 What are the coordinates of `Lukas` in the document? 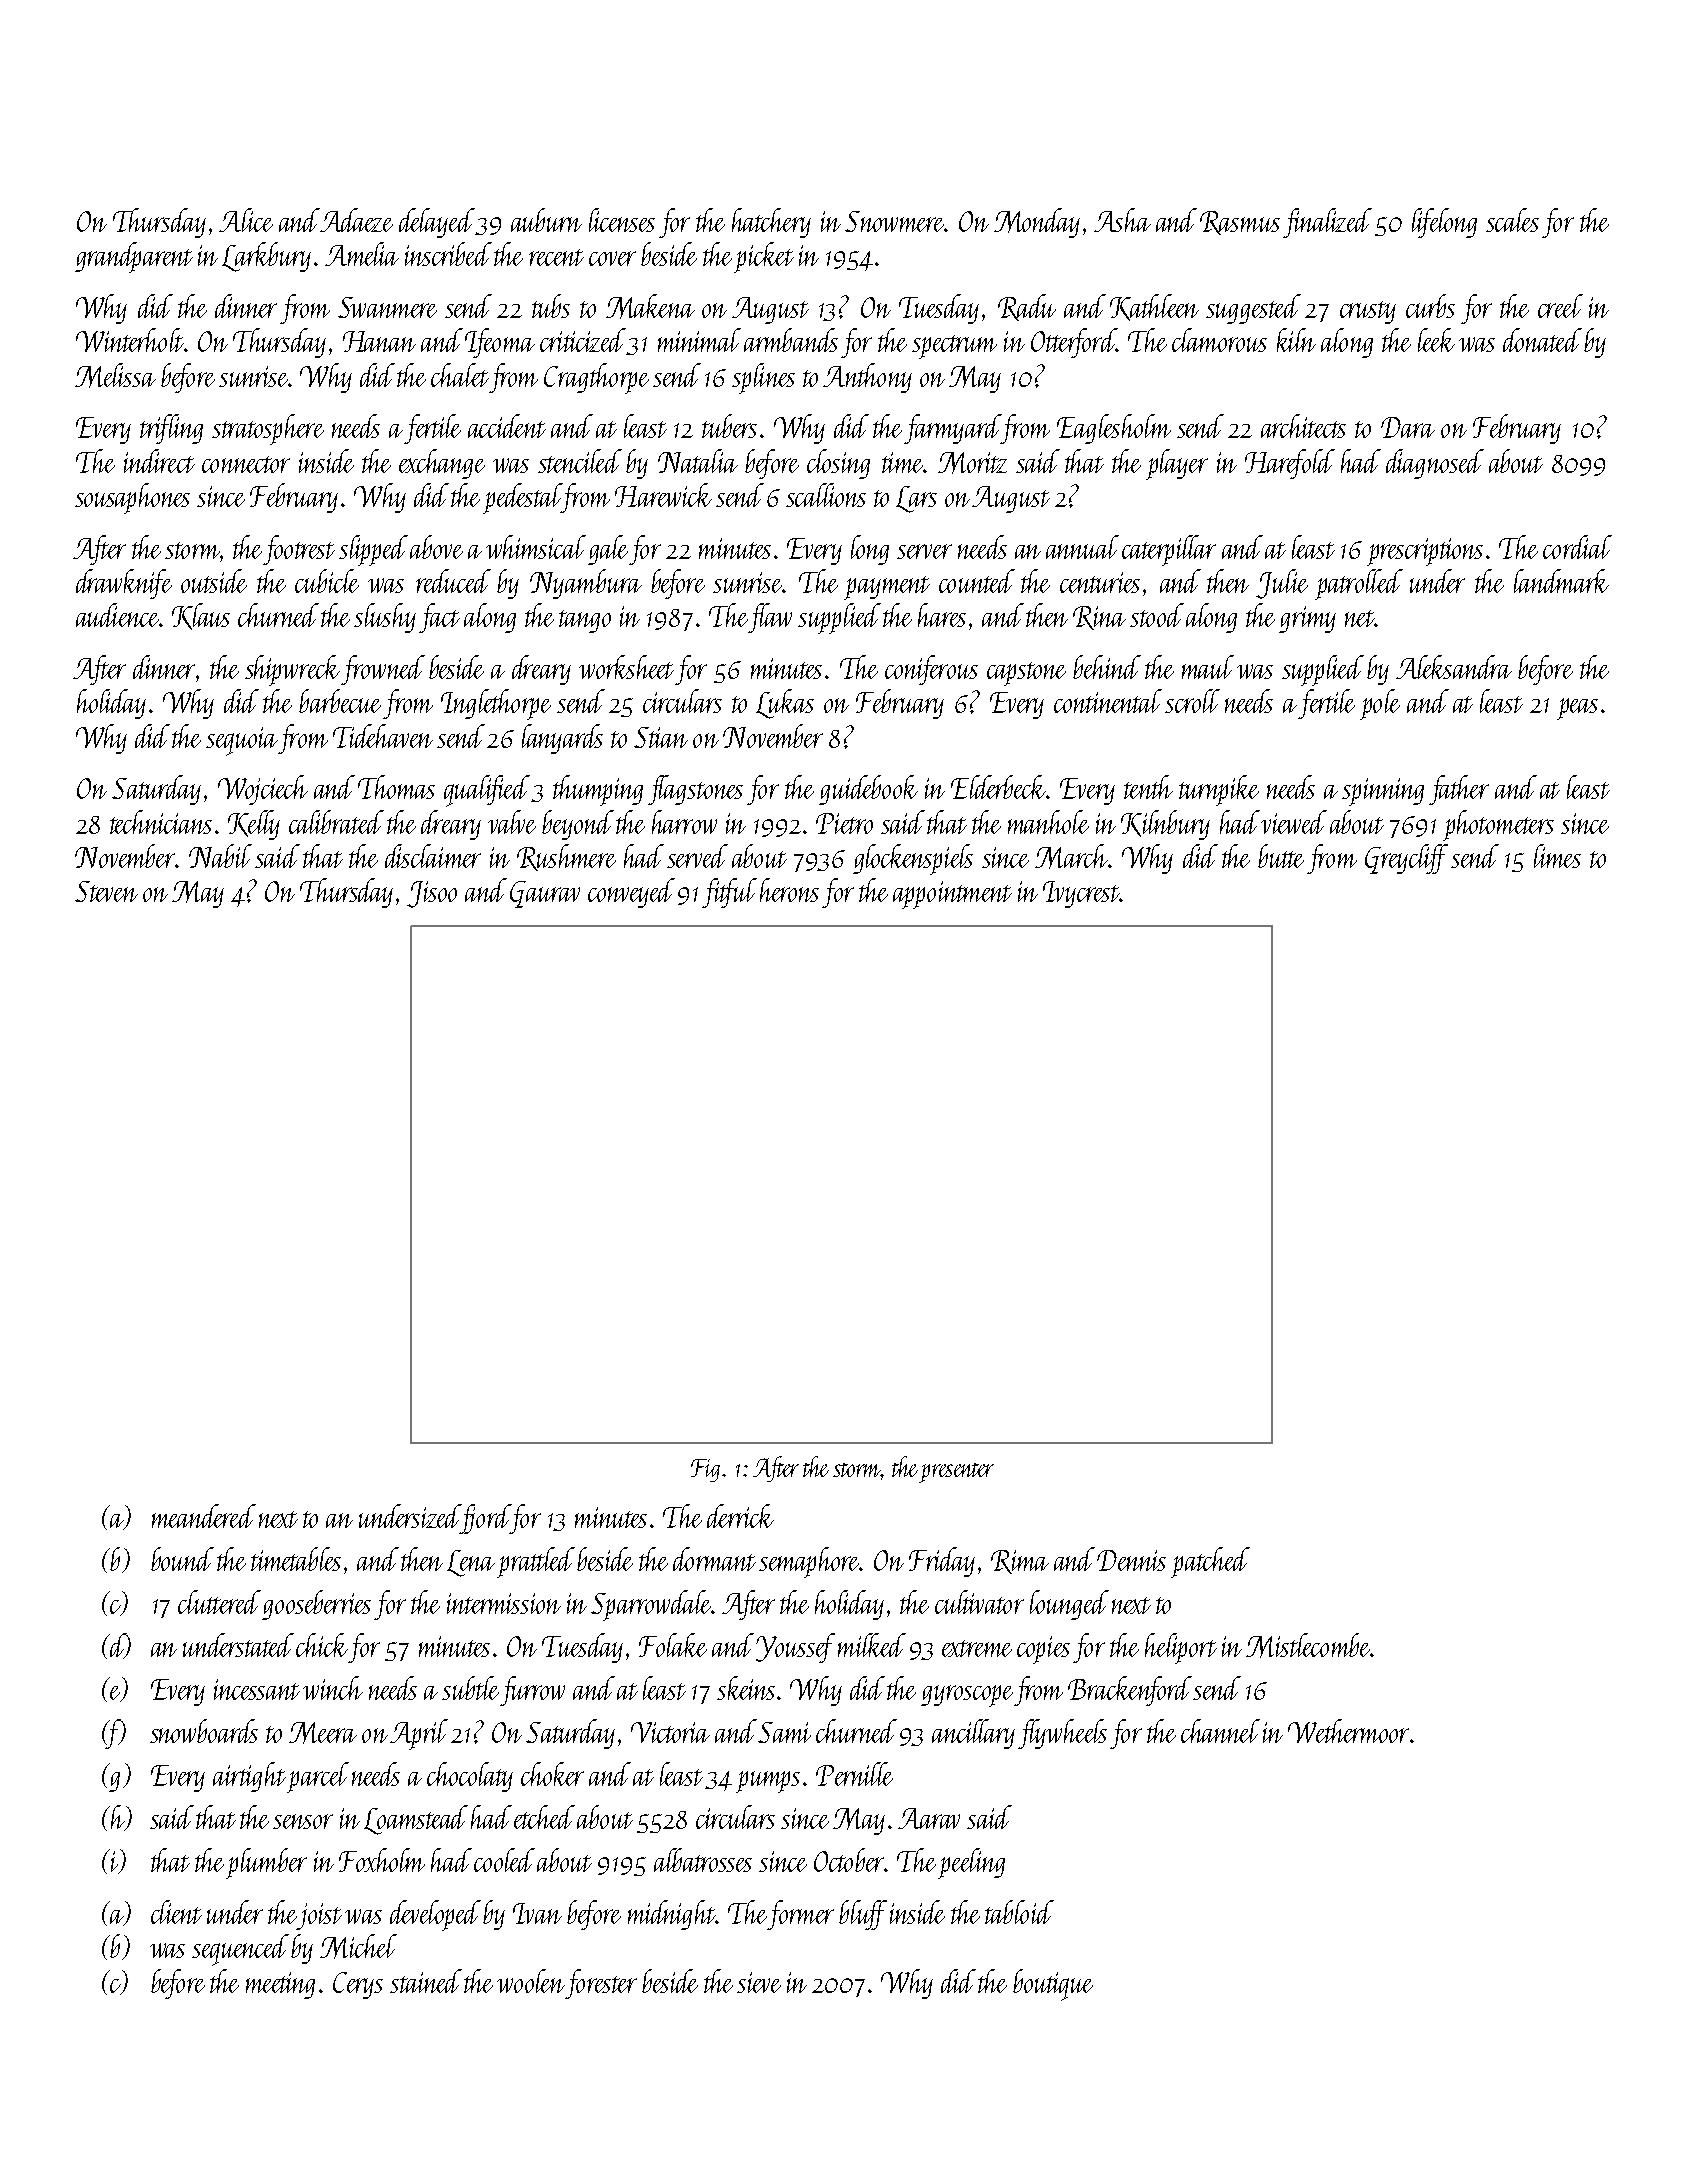 It's located at (785, 704).
